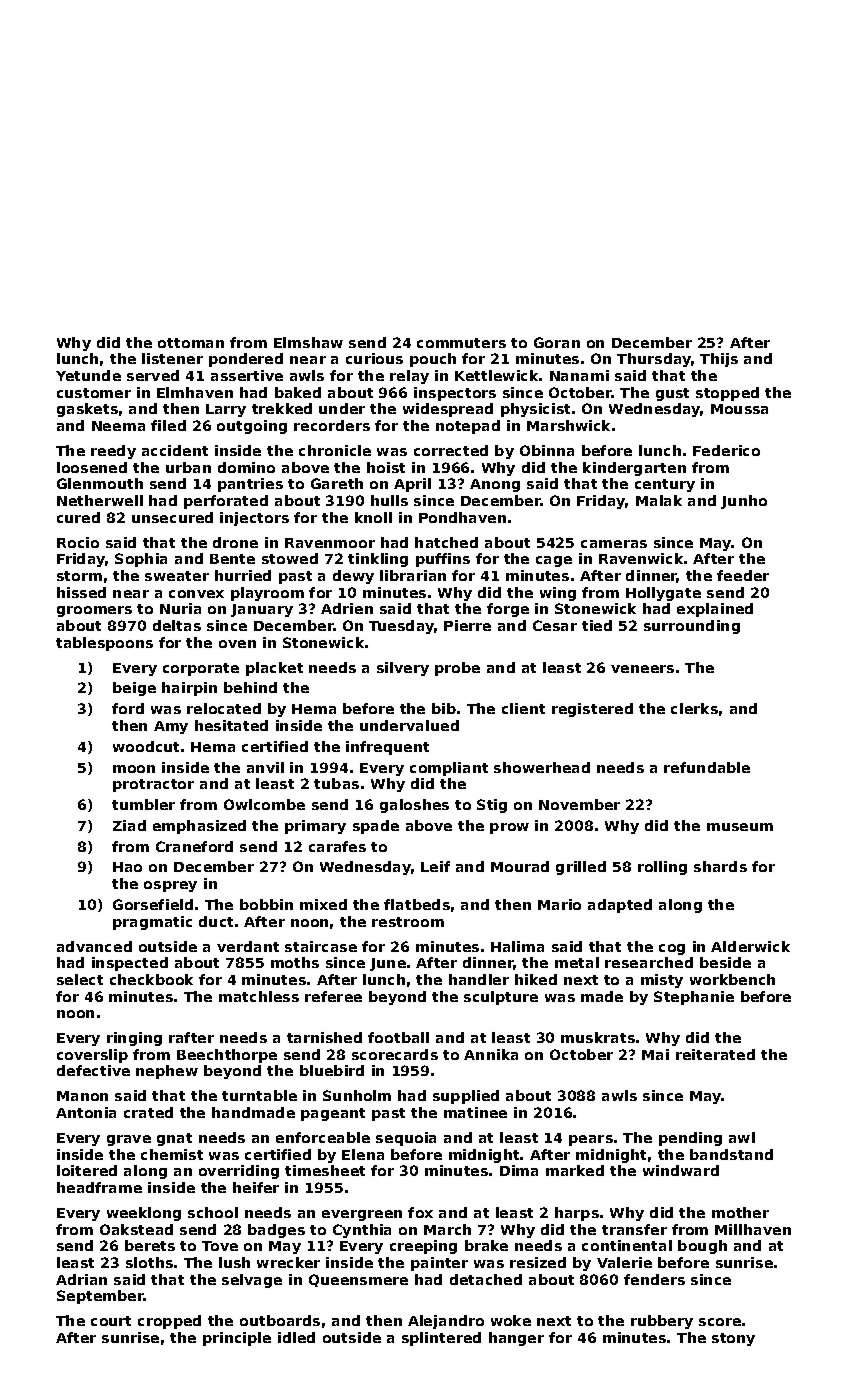 This image has height=1400, width=849. What do you see at coordinates (100, 1297) in the image?
I see `September` at bounding box center [100, 1297].
